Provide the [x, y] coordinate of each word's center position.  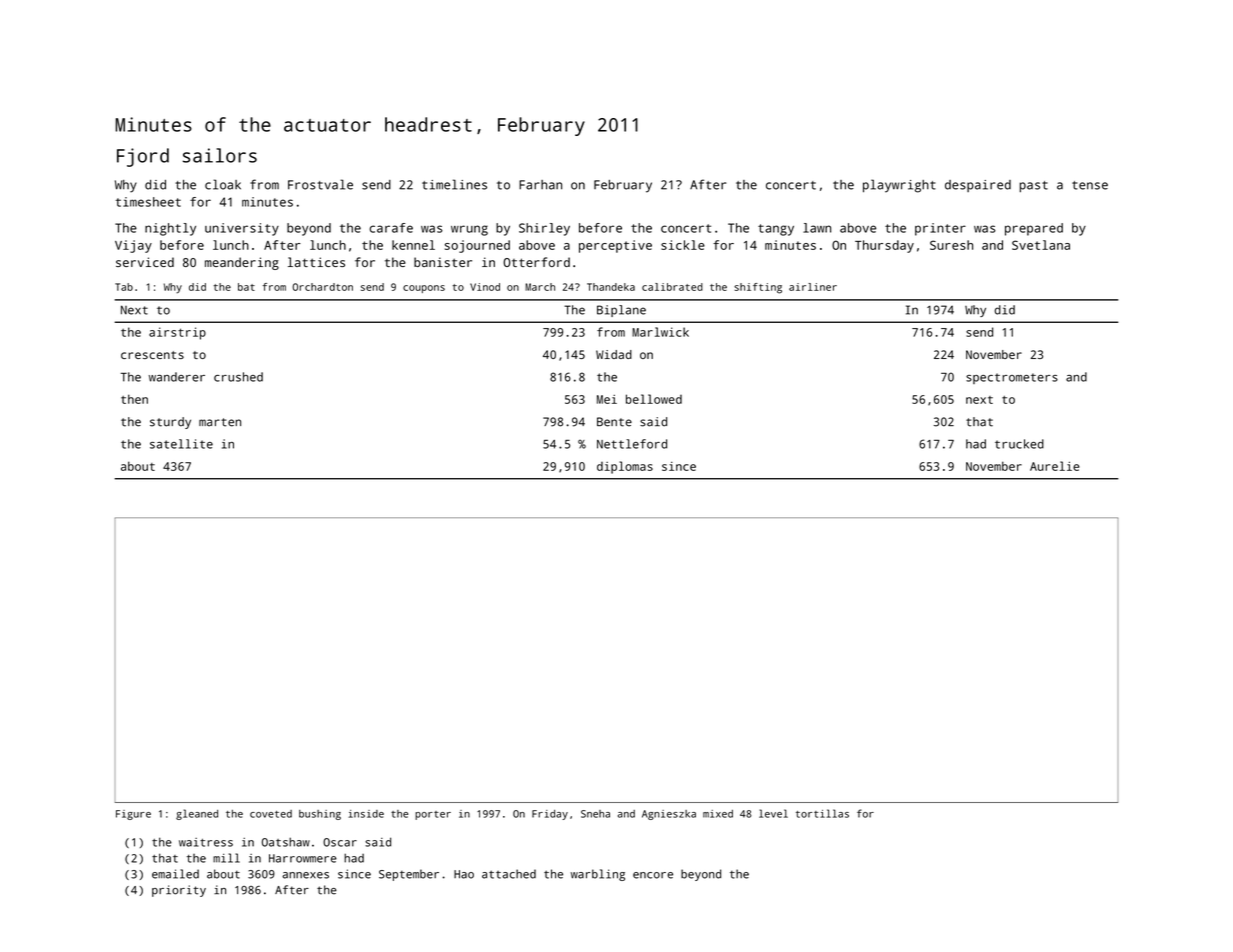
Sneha [595, 814]
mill [226, 858]
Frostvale [320, 184]
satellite [181, 444]
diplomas [625, 467]
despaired [978, 186]
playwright [899, 186]
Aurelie [1055, 466]
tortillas [822, 813]
